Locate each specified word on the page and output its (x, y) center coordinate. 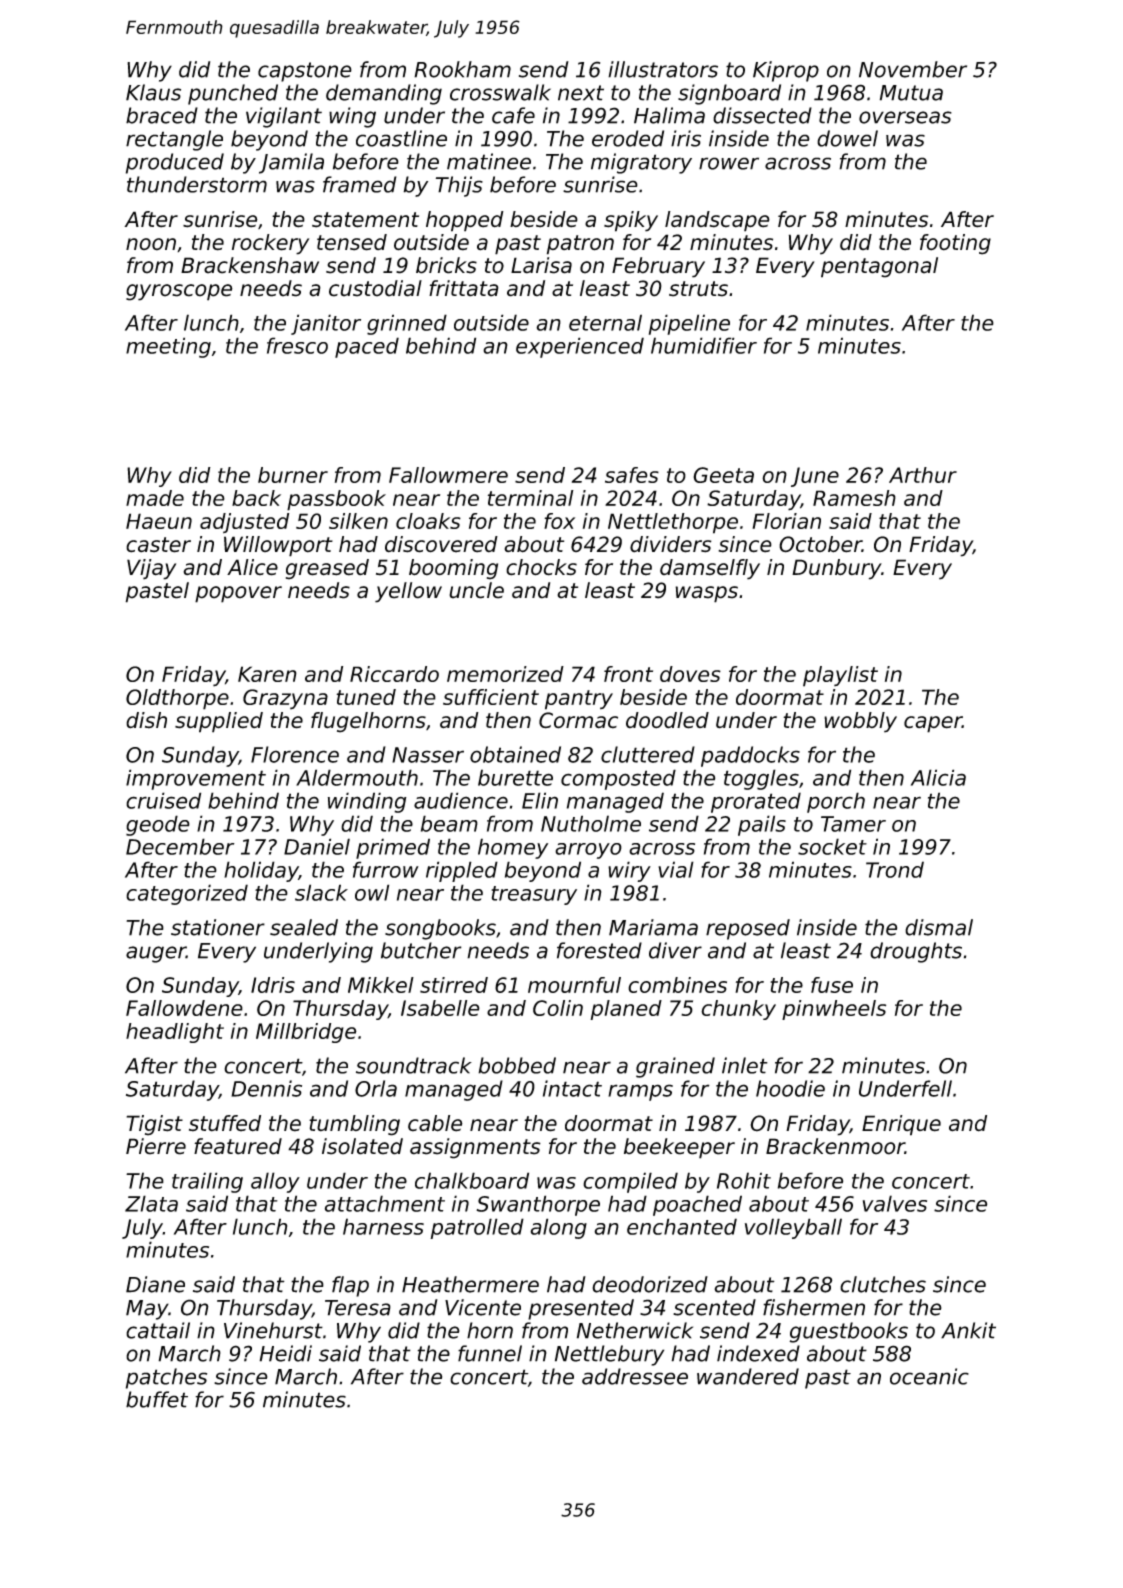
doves (690, 674)
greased (327, 569)
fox (559, 521)
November (913, 69)
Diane (155, 1284)
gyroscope (179, 292)
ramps (640, 1092)
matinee (489, 161)
